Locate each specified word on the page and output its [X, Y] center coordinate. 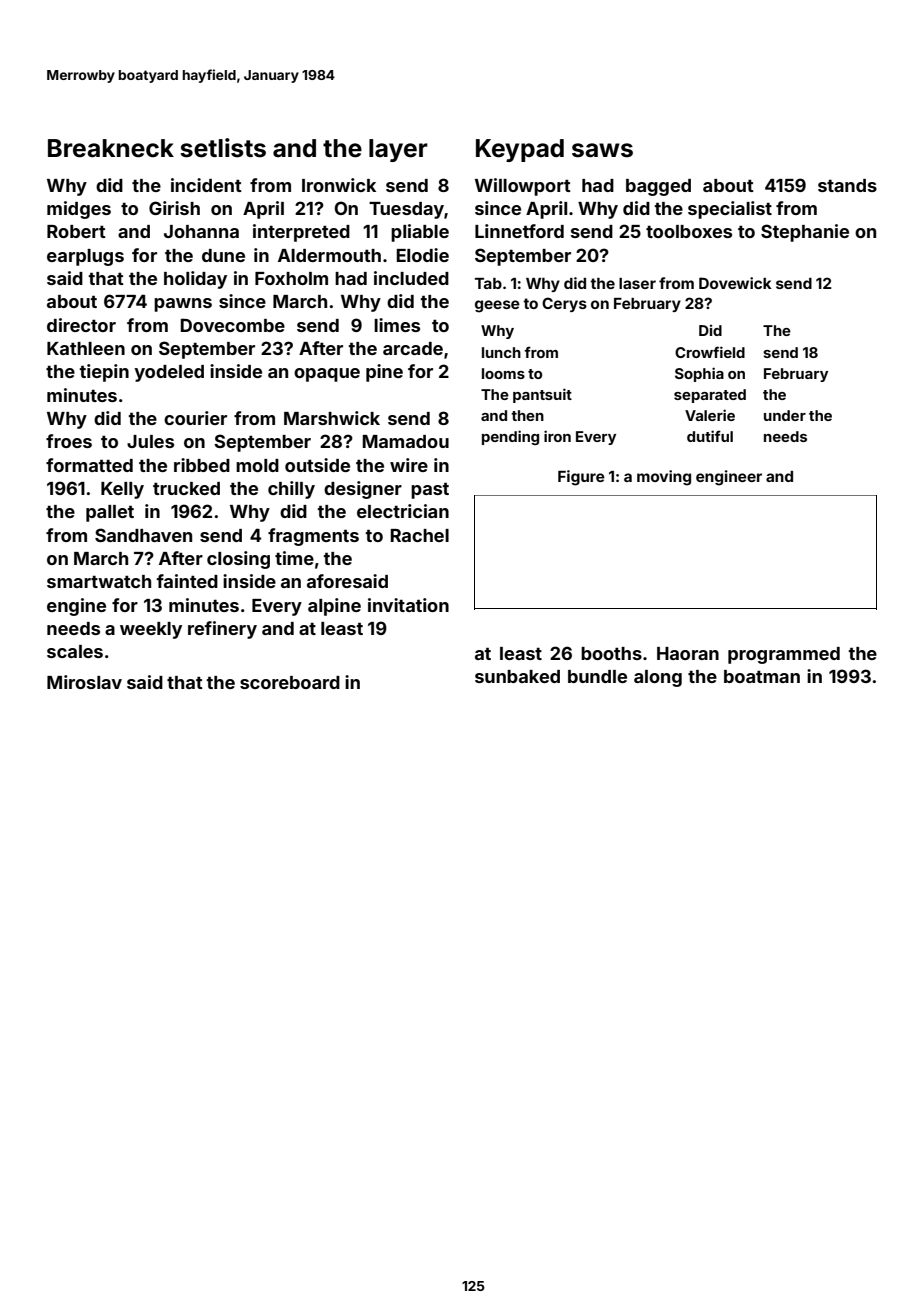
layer [398, 150]
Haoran [688, 653]
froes [69, 441]
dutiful [710, 436]
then [527, 415]
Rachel [420, 535]
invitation [408, 605]
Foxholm [291, 278]
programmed [784, 655]
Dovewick [735, 283]
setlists [223, 148]
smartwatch [99, 581]
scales [75, 651]
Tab [488, 283]
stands [847, 185]
